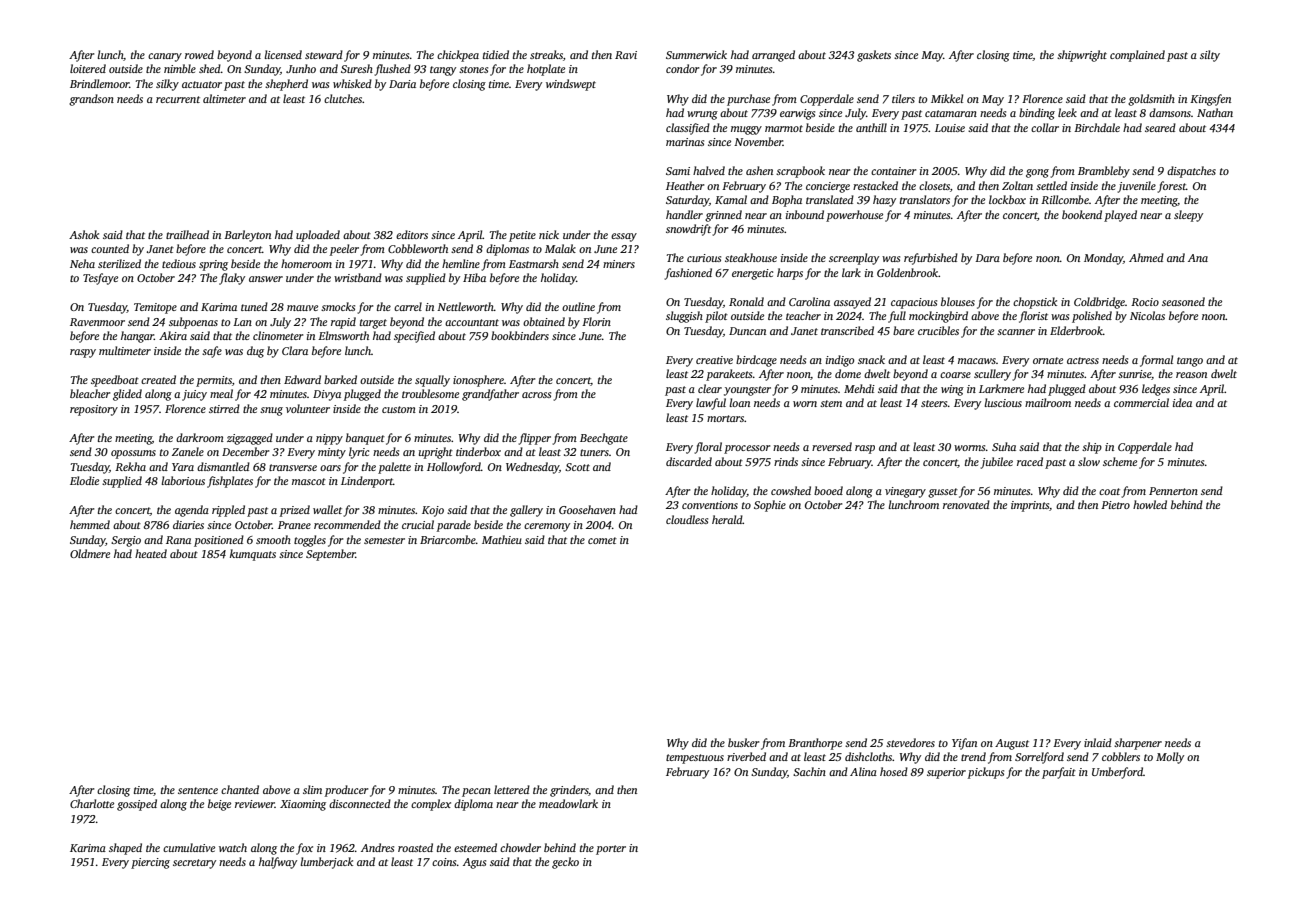 The image size is (1308, 924). What do you see at coordinates (874, 56) in the screenshot?
I see `gaskets` at bounding box center [874, 56].
